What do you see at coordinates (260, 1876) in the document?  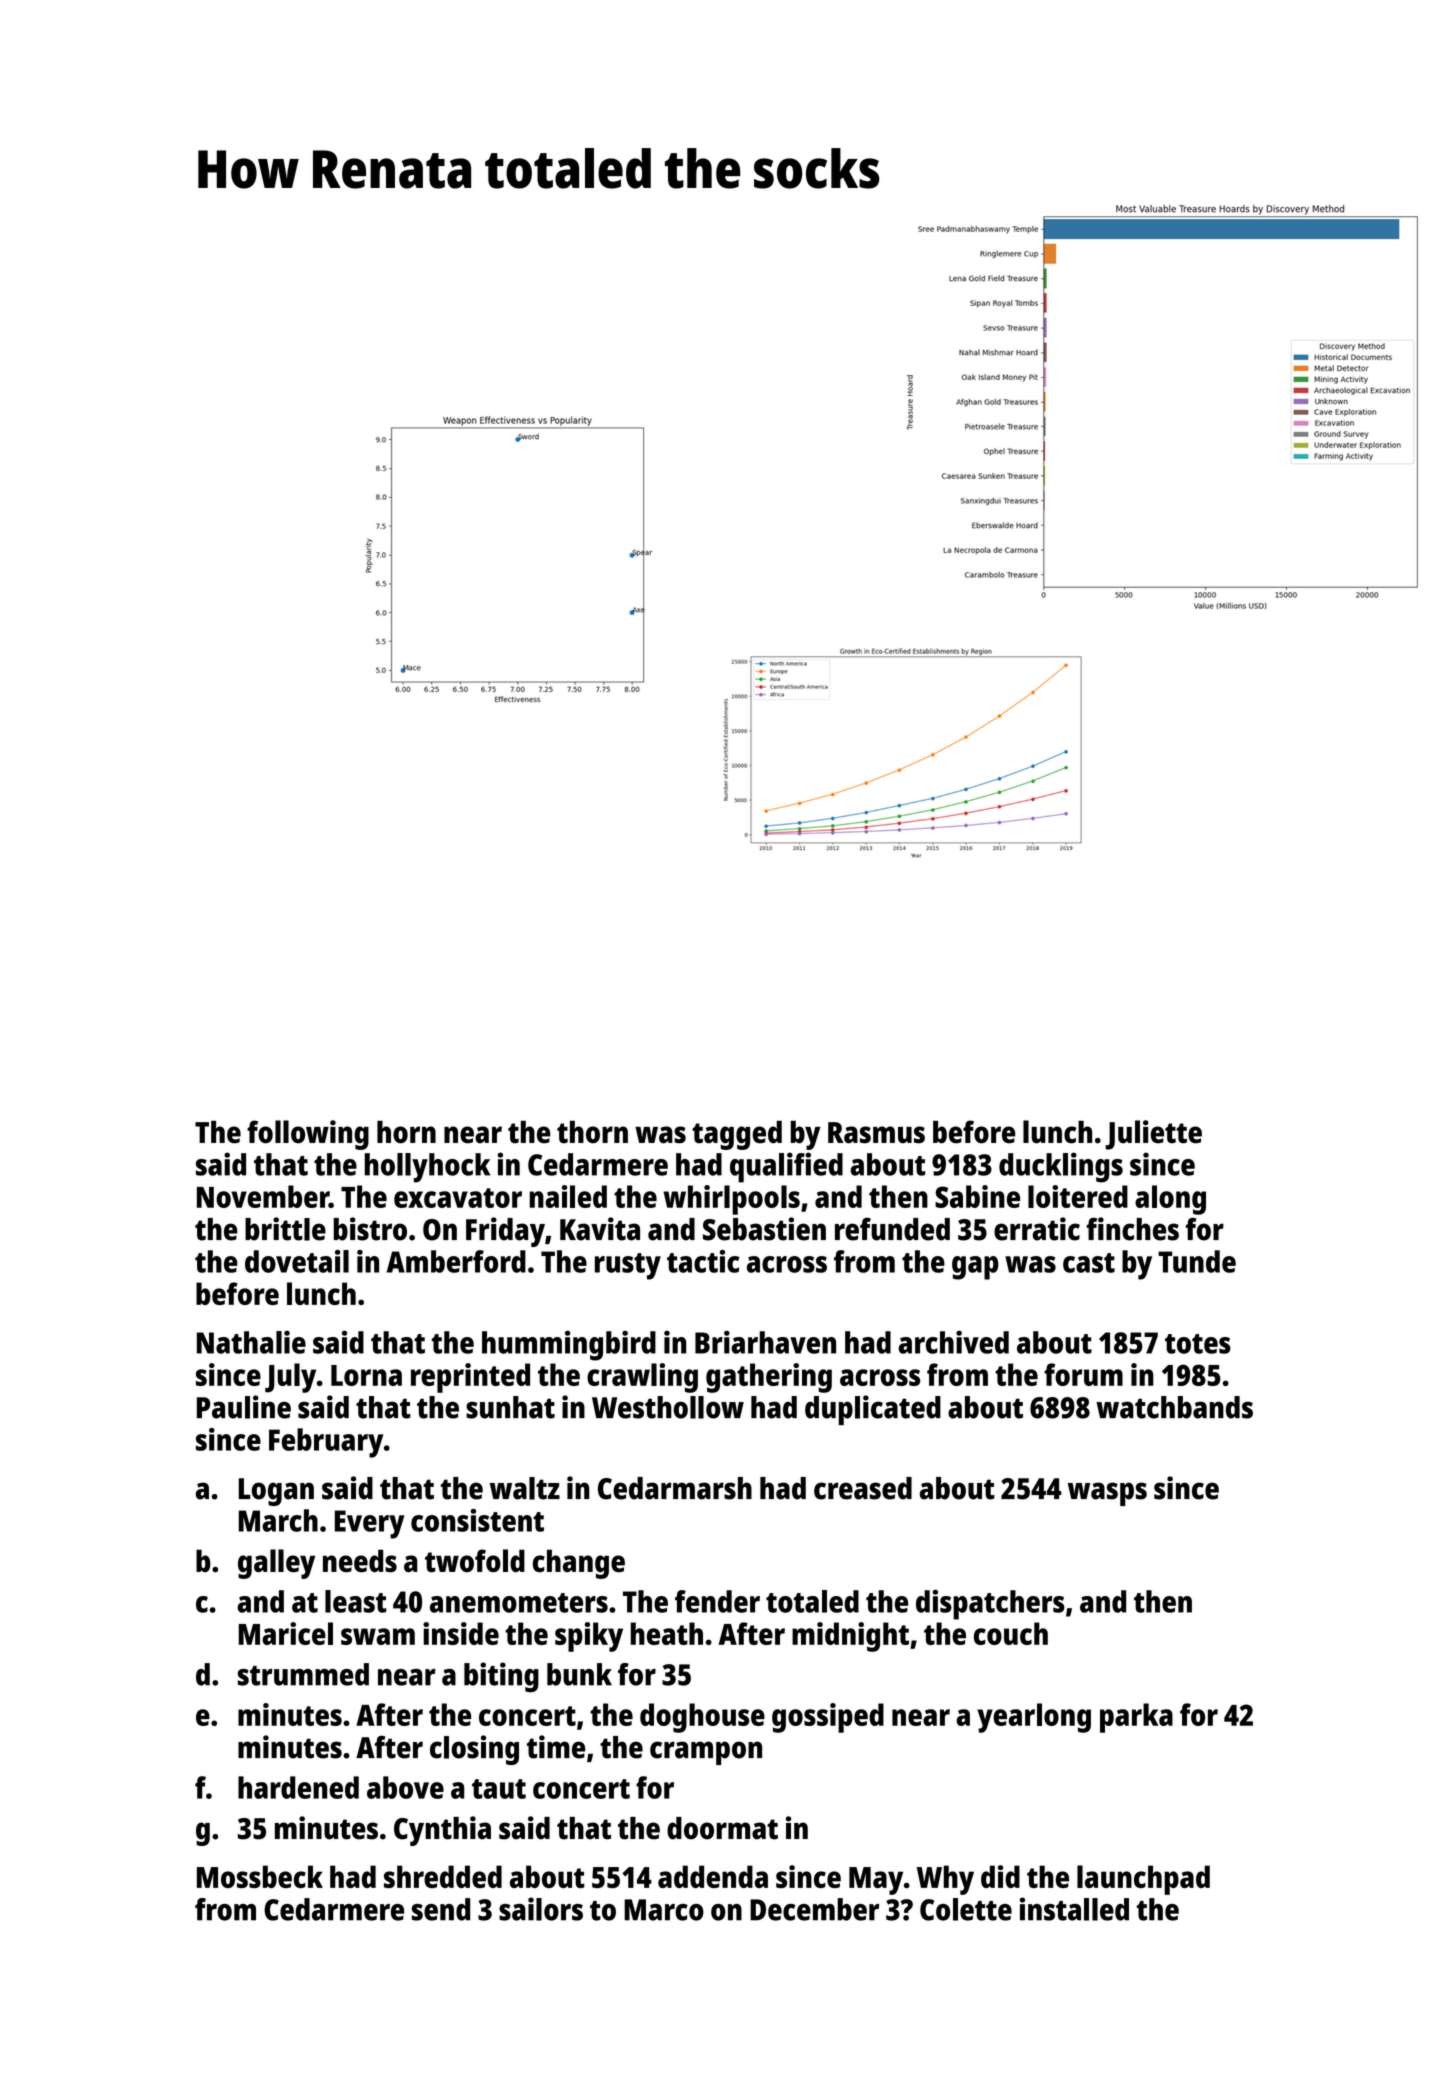 I see `Mossbeck` at bounding box center [260, 1876].
